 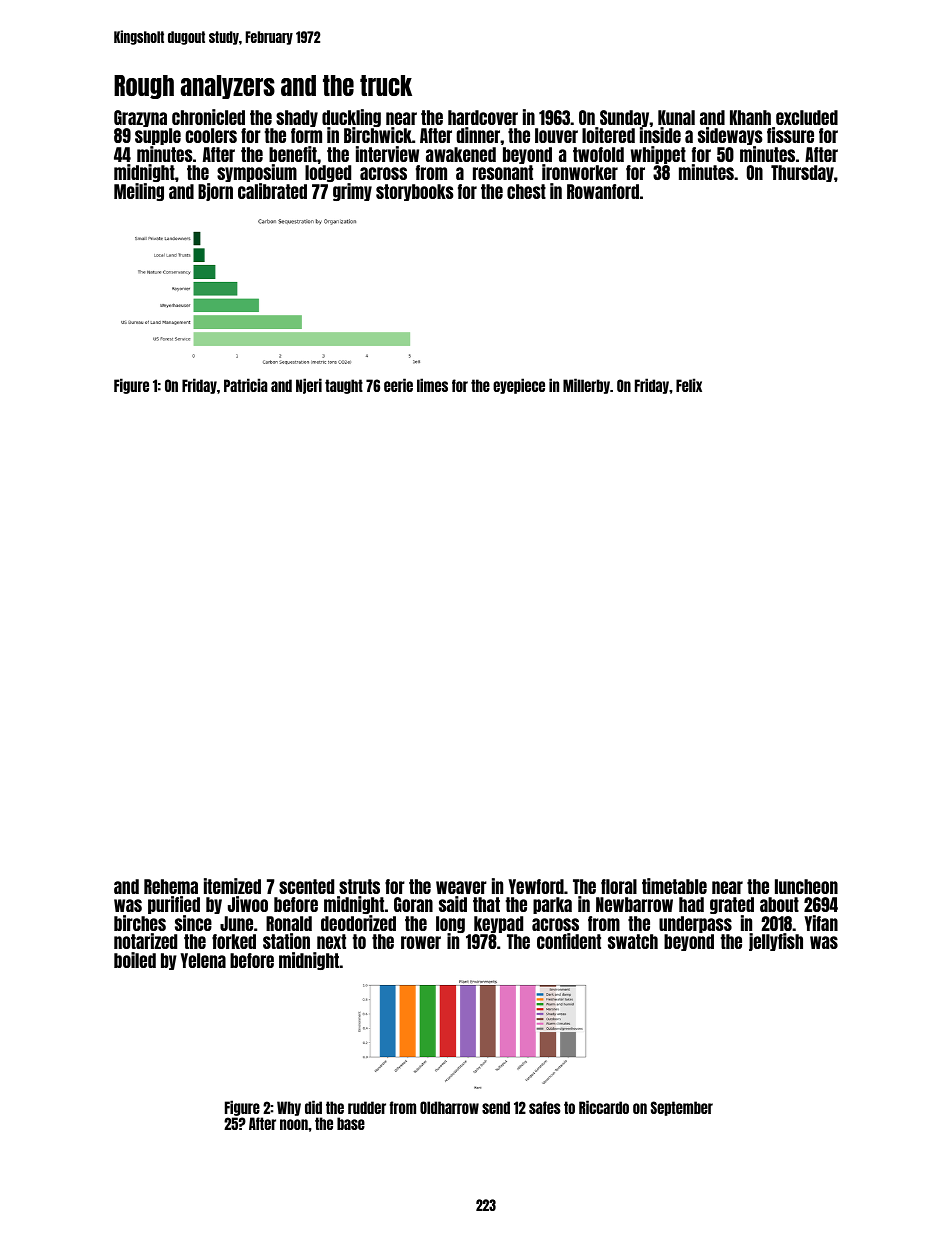 What do you see at coordinates (415, 192) in the screenshot?
I see `storybooks` at bounding box center [415, 192].
